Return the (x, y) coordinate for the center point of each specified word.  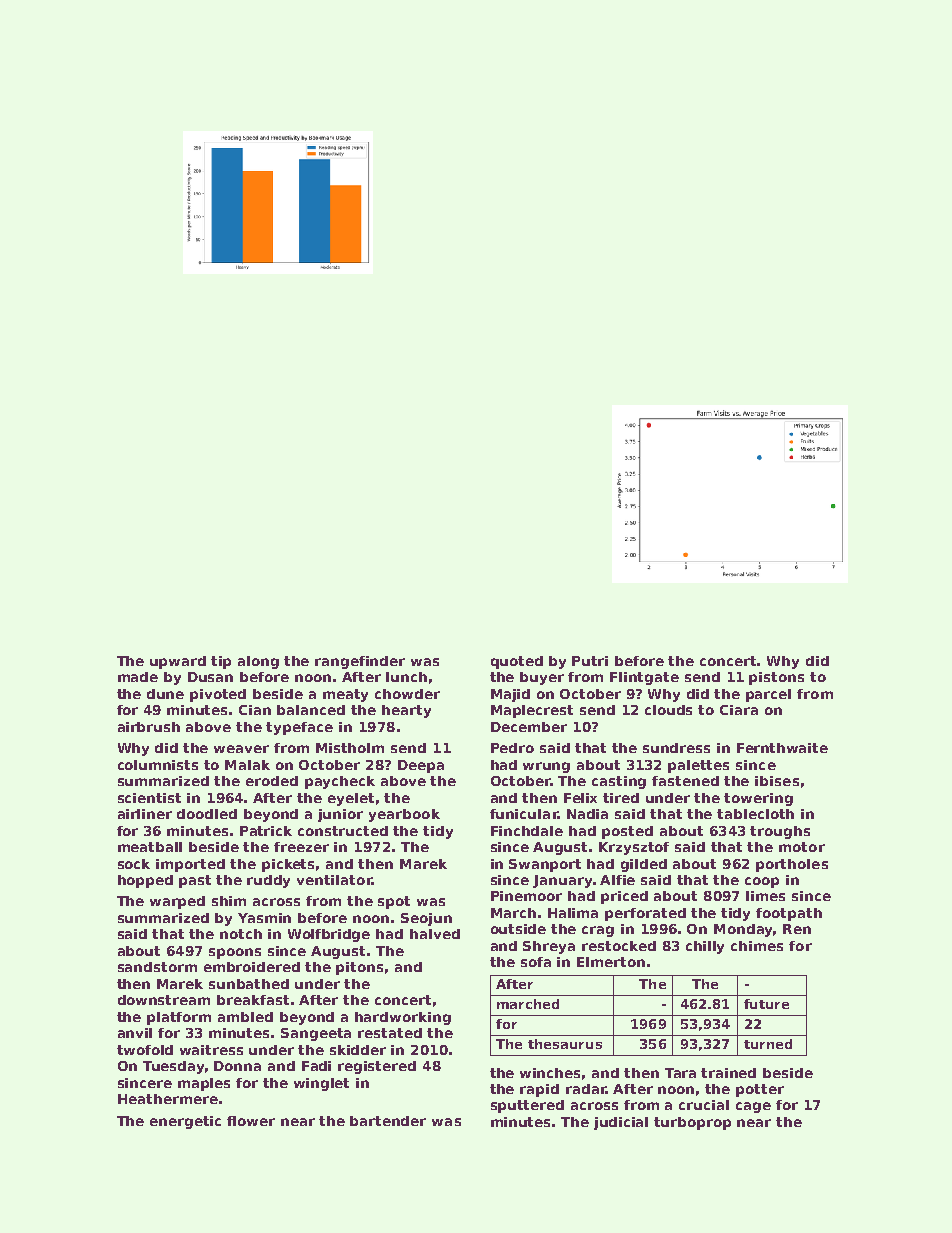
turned (768, 1044)
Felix (580, 798)
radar (586, 1089)
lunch (406, 677)
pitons (359, 968)
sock (134, 864)
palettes (698, 766)
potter (760, 1090)
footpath (789, 914)
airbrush (149, 727)
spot (394, 902)
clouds (668, 710)
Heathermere (168, 1099)
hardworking (403, 1018)
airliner (145, 814)
